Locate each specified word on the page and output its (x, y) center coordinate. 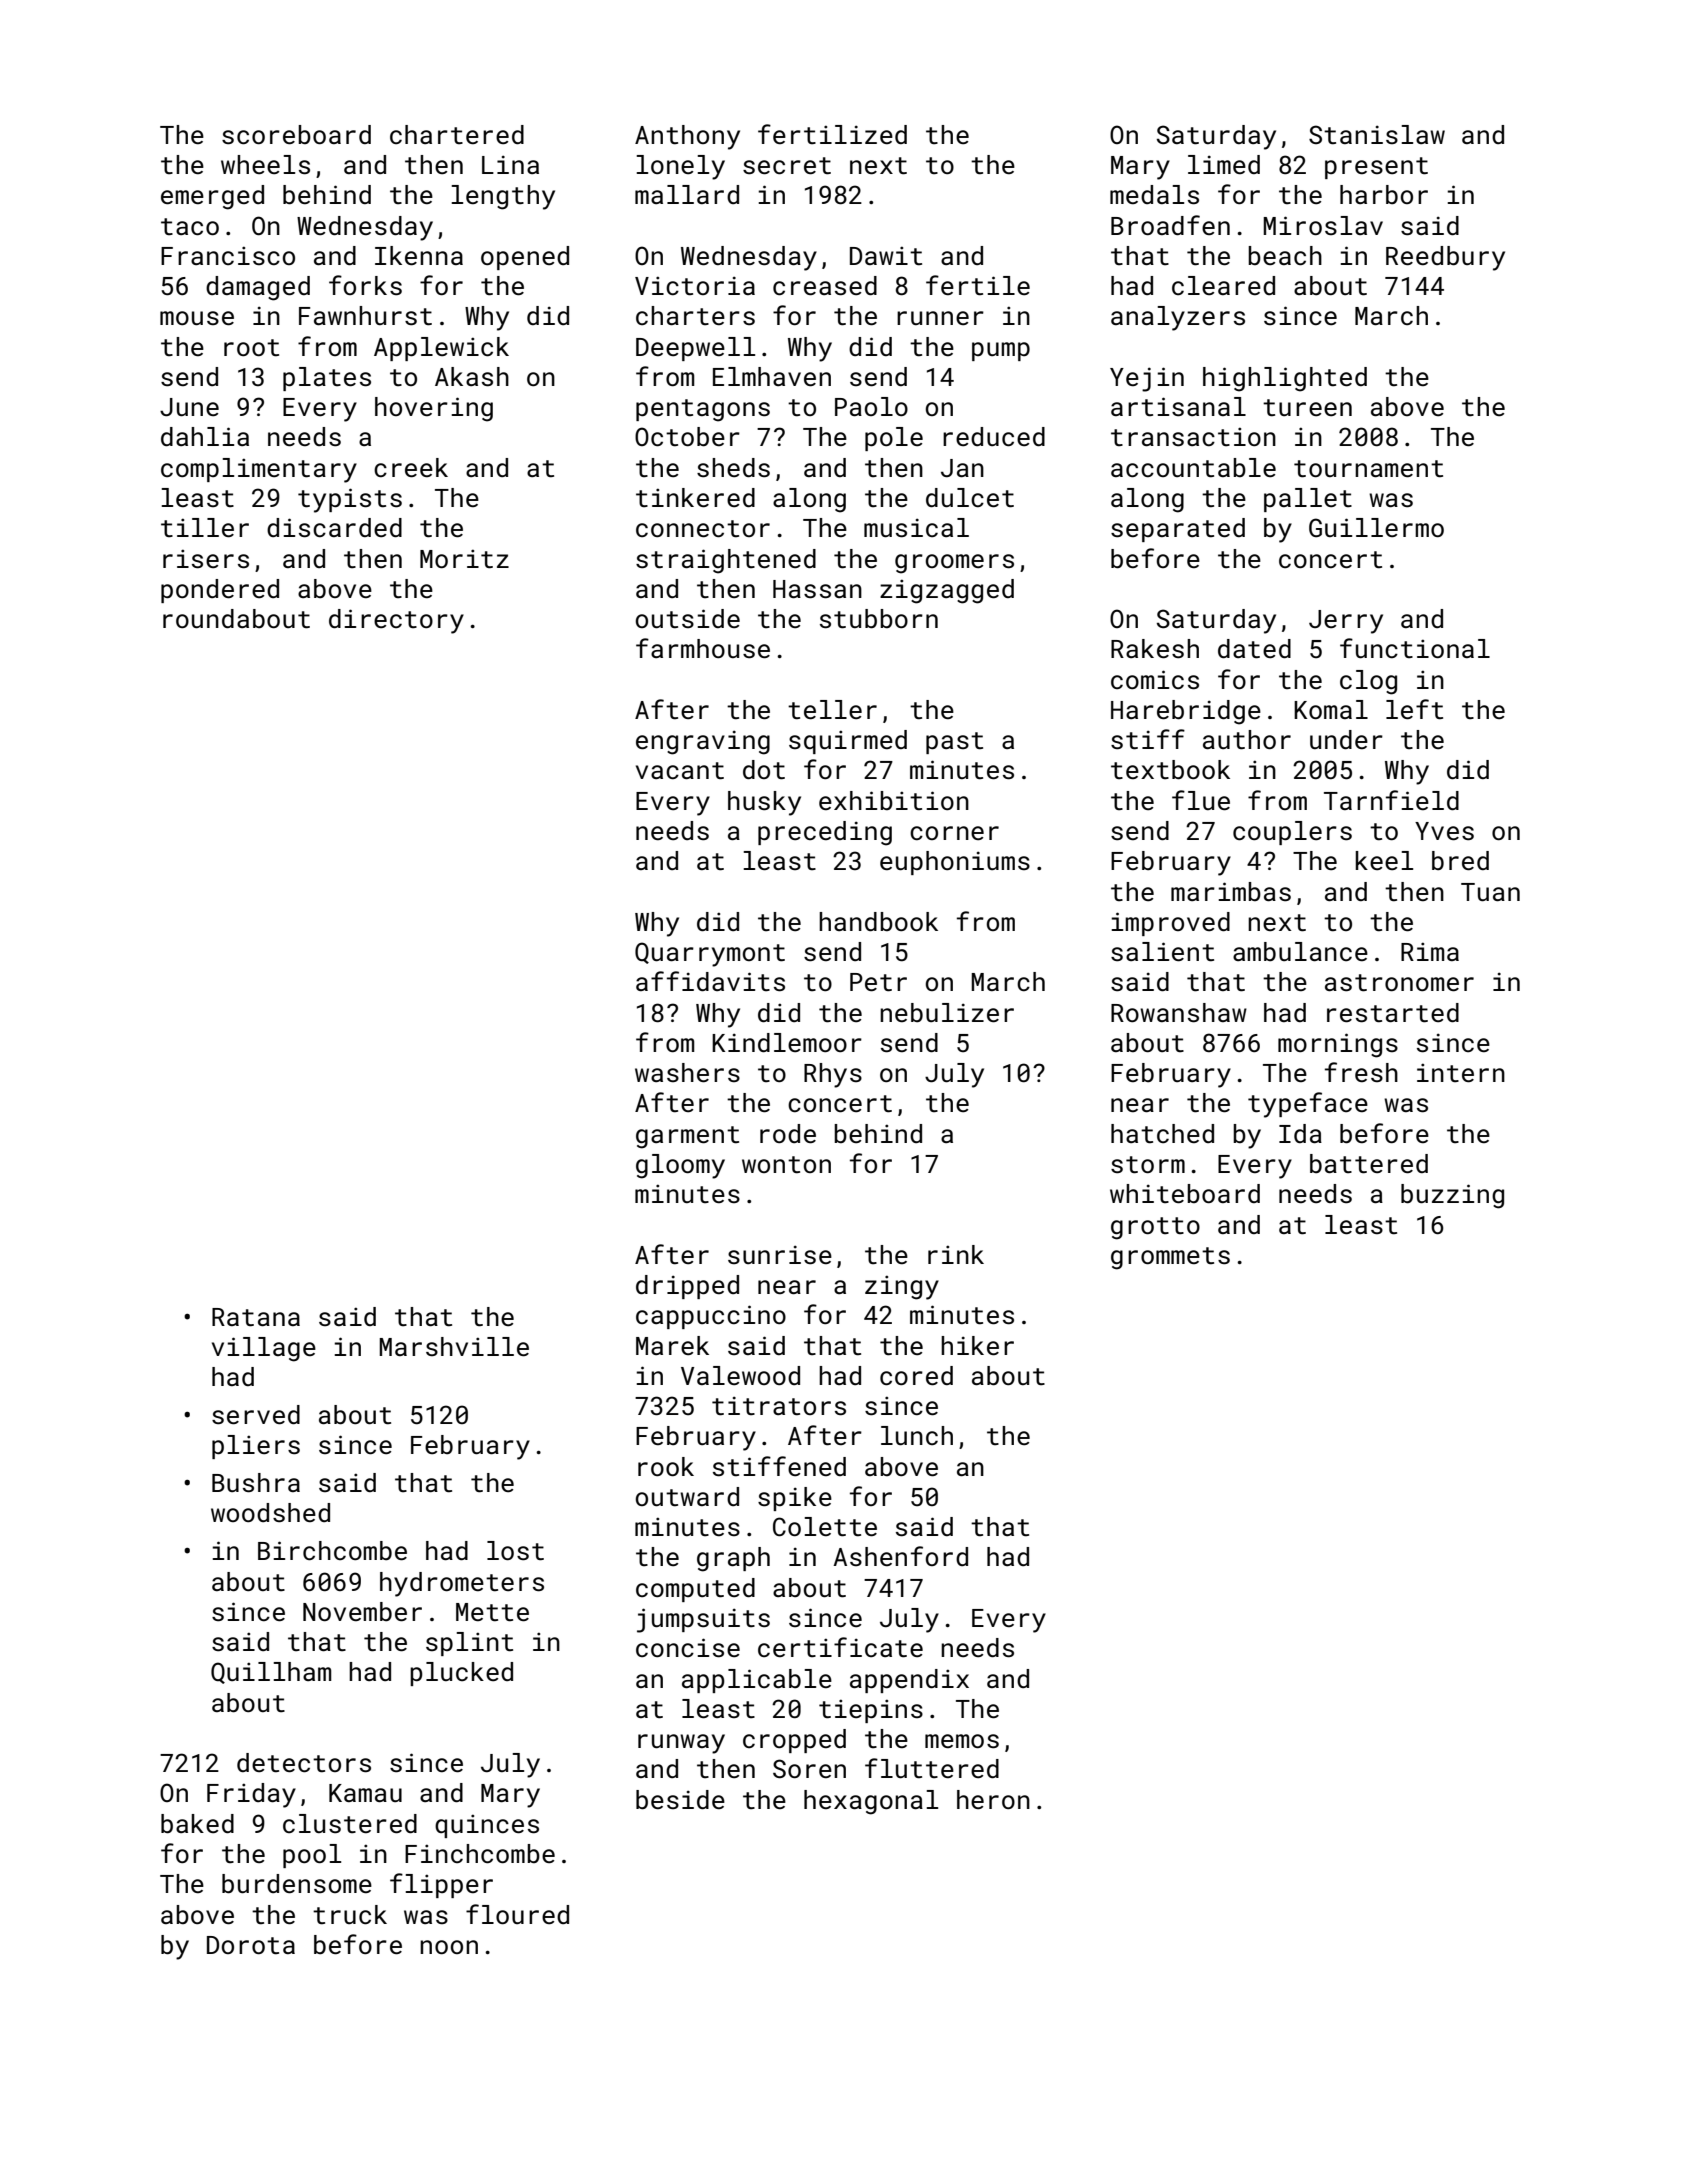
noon (449, 1947)
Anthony (687, 137)
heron (993, 1799)
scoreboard (296, 135)
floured (517, 1914)
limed (1224, 164)
